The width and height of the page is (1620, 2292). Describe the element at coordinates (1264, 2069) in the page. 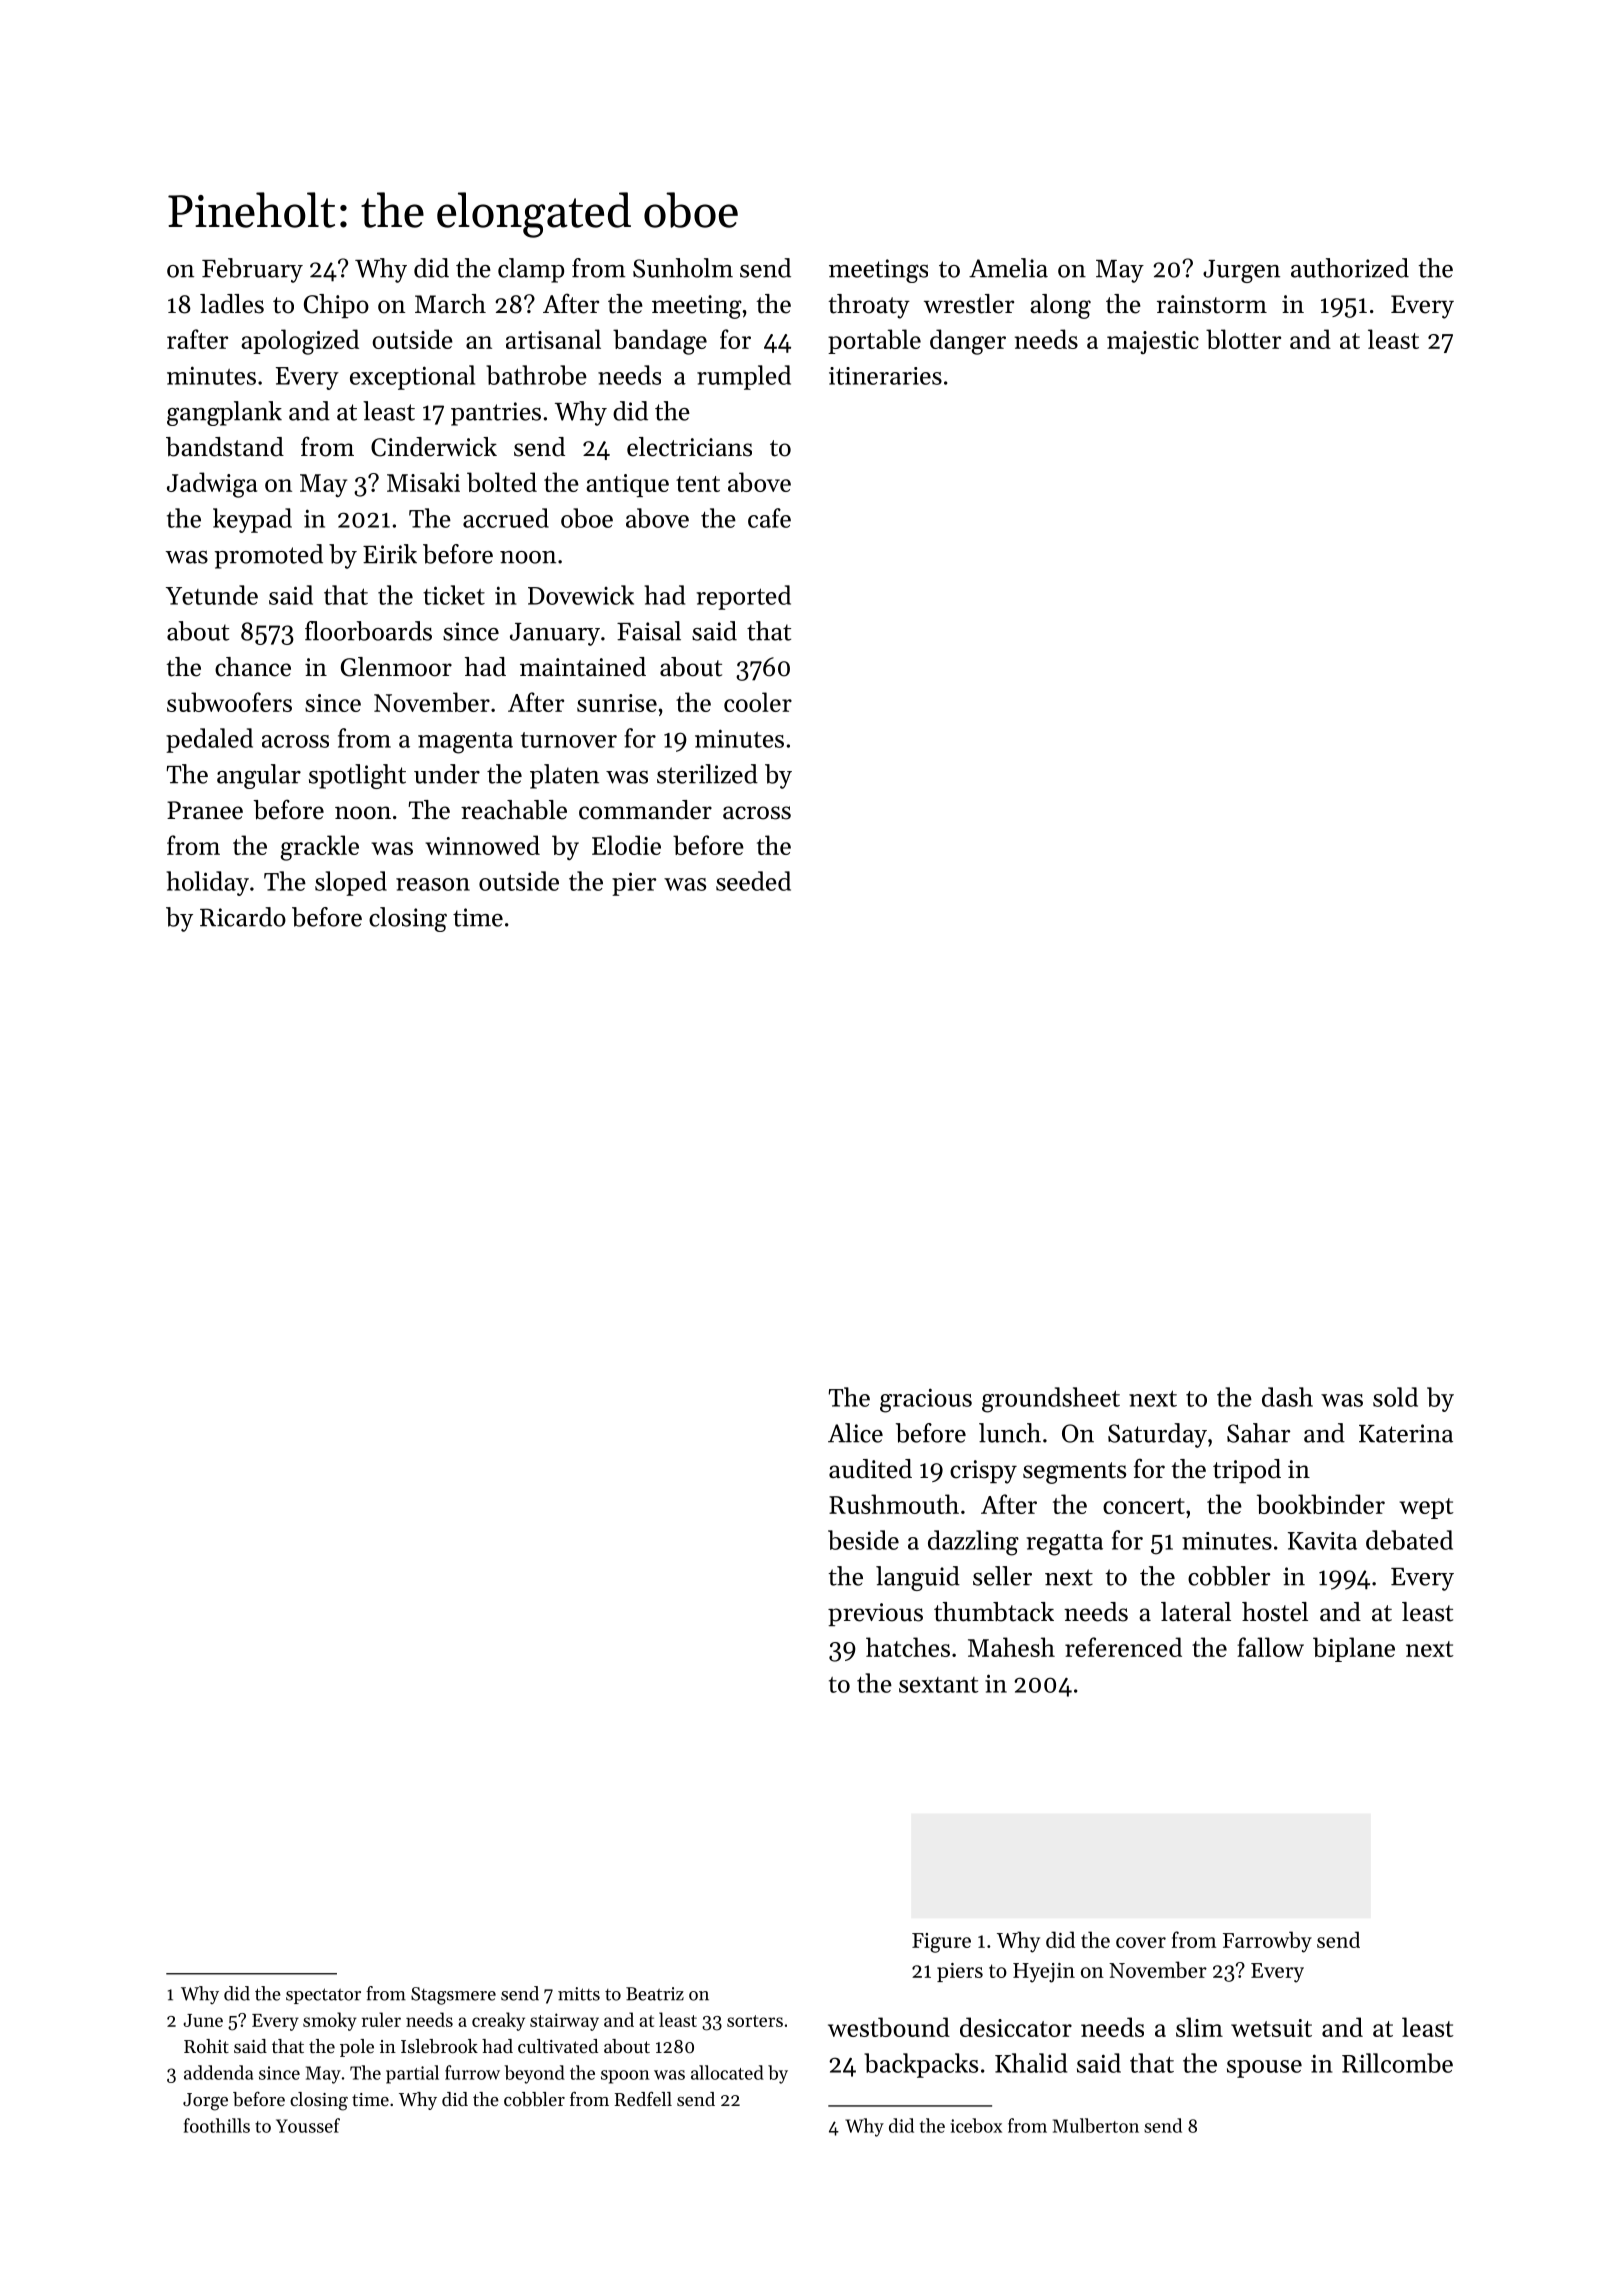

I see `spouse` at that location.
